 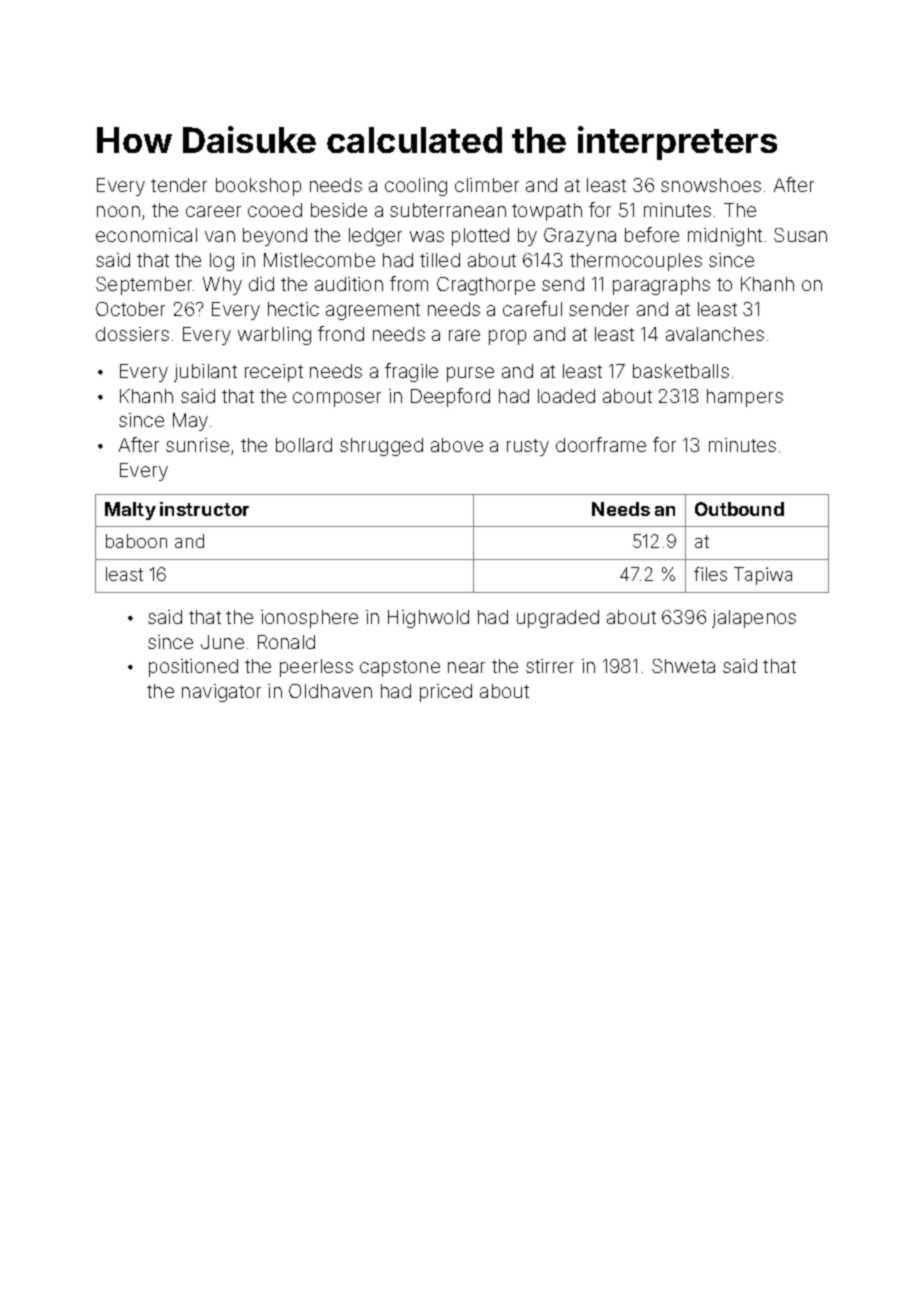 What do you see at coordinates (486, 286) in the screenshot?
I see `Cragthorpe` at bounding box center [486, 286].
